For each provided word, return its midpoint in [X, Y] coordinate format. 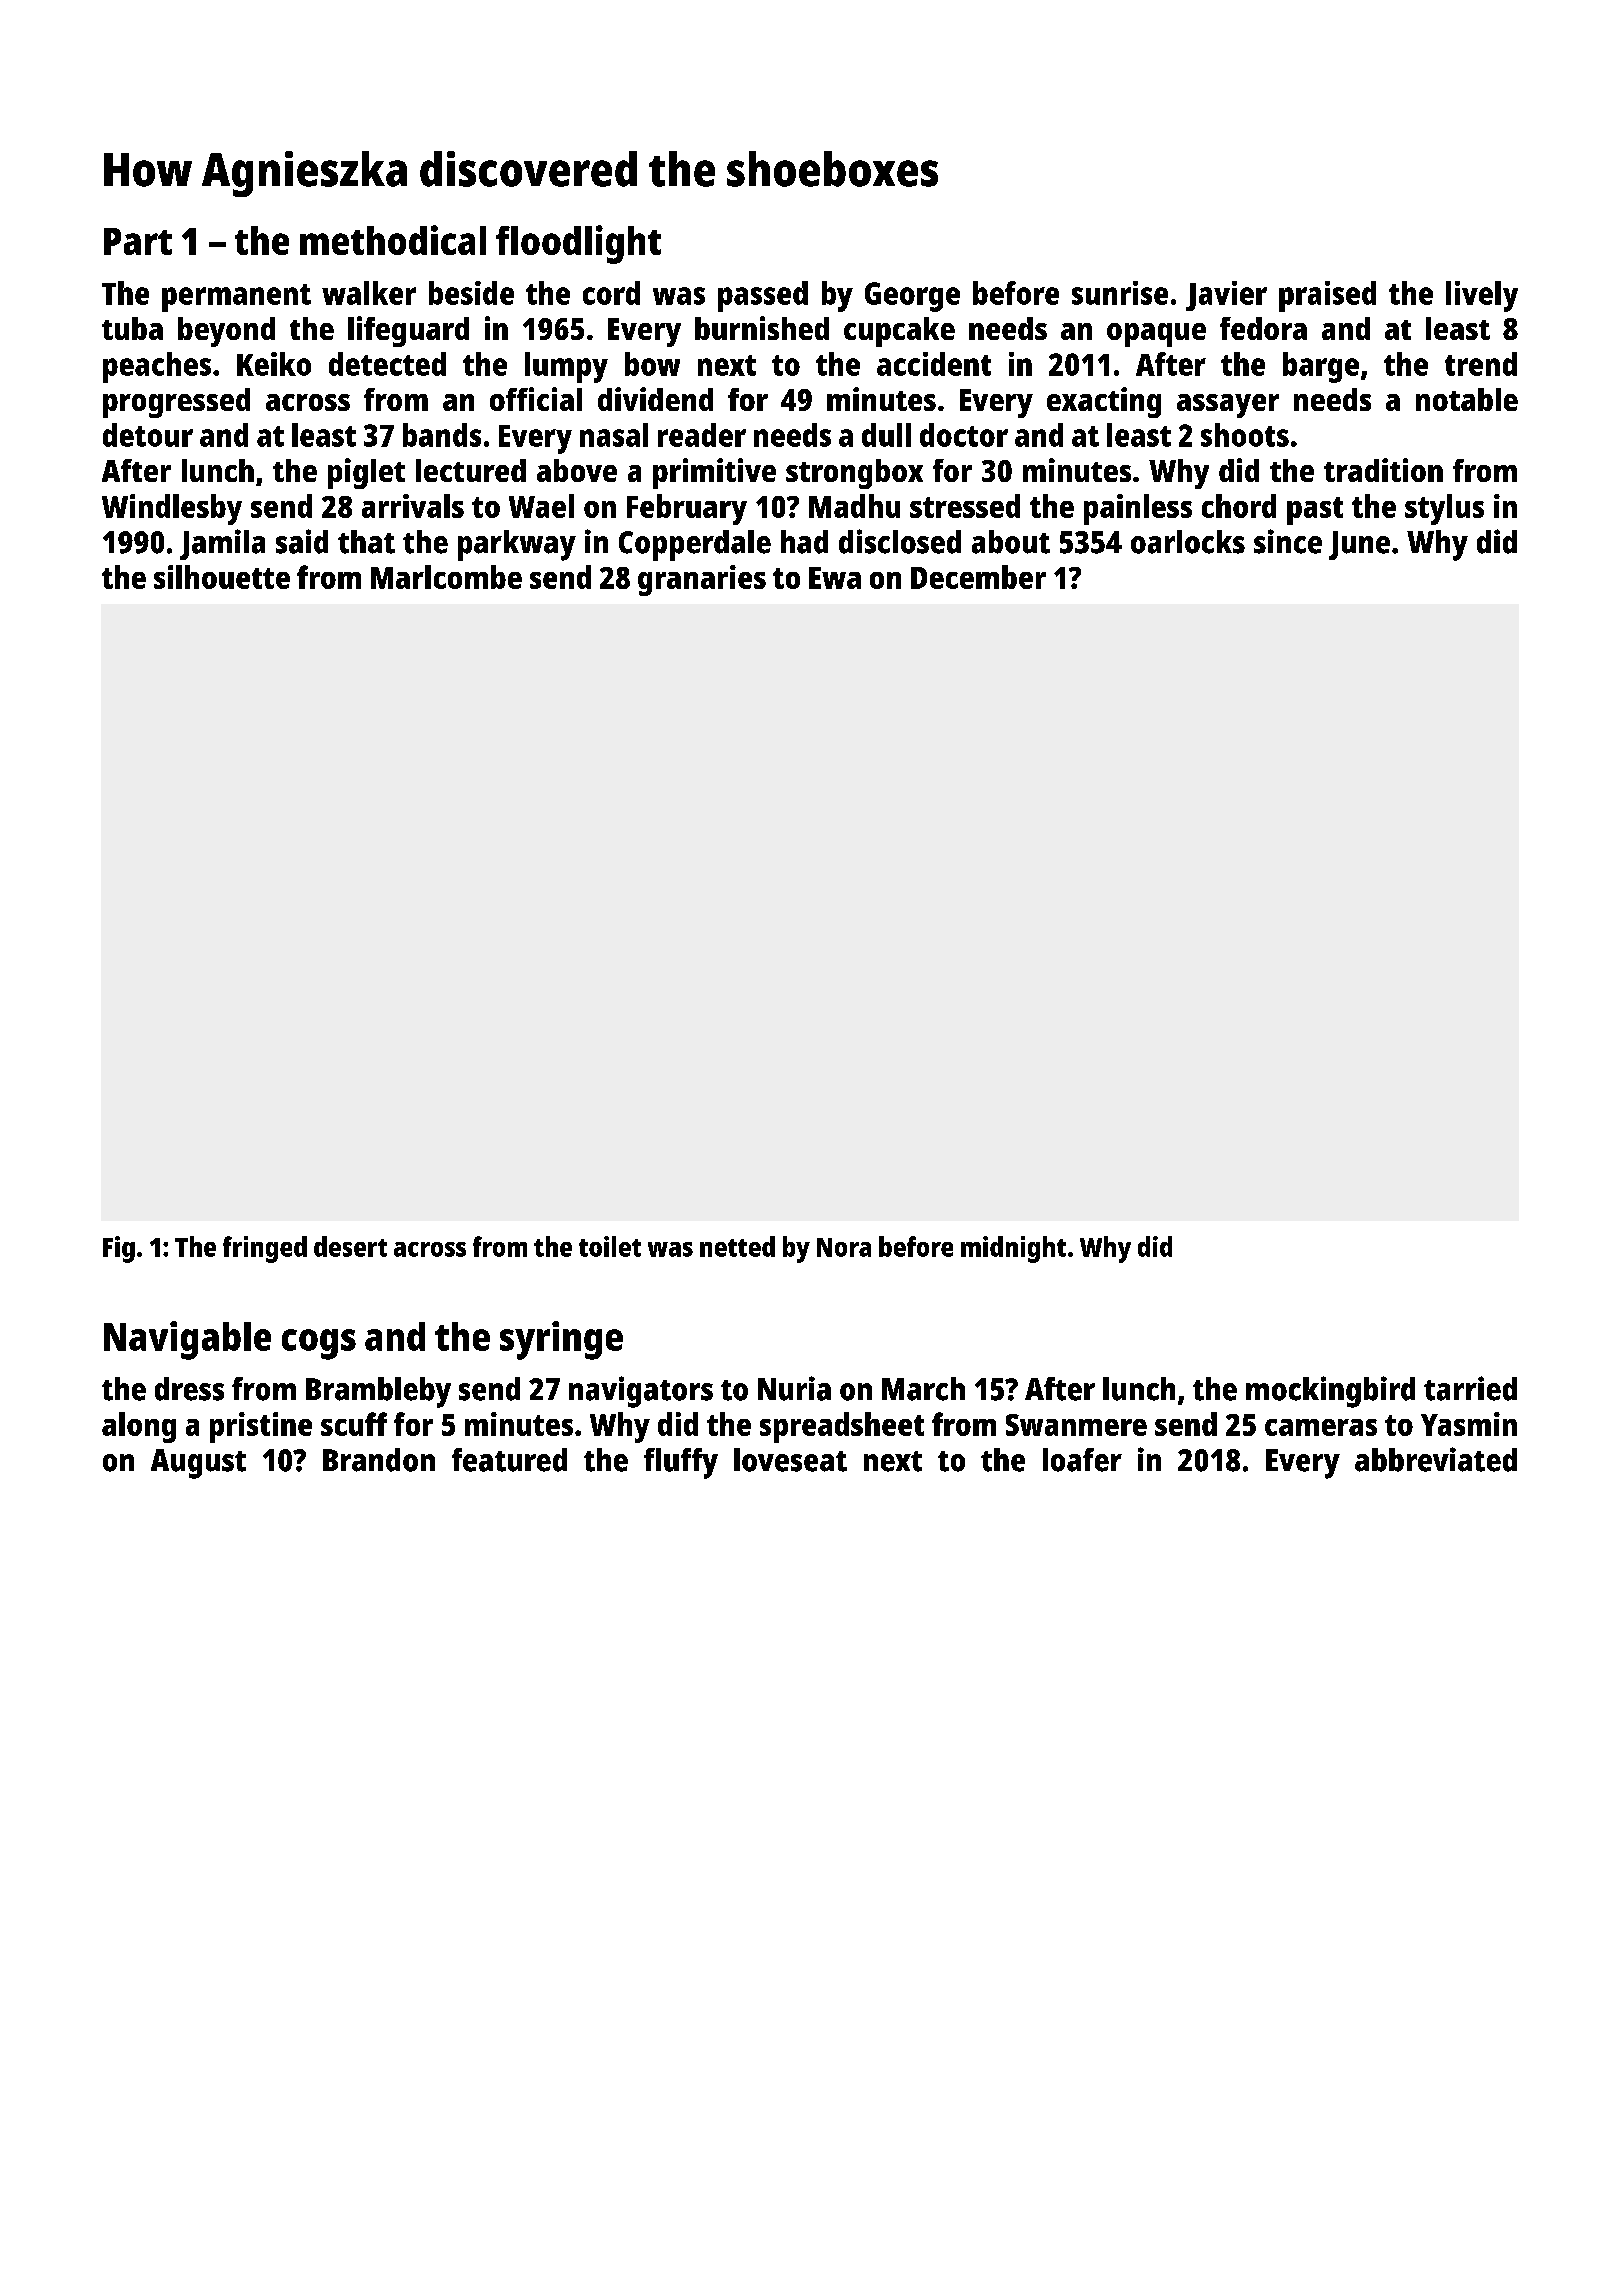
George [912, 297]
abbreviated [1436, 1459]
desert [350, 1246]
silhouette [222, 577]
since [1288, 541]
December [978, 577]
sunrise [1120, 293]
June [1359, 545]
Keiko [274, 364]
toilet [610, 1246]
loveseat [790, 1460]
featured [509, 1460]
